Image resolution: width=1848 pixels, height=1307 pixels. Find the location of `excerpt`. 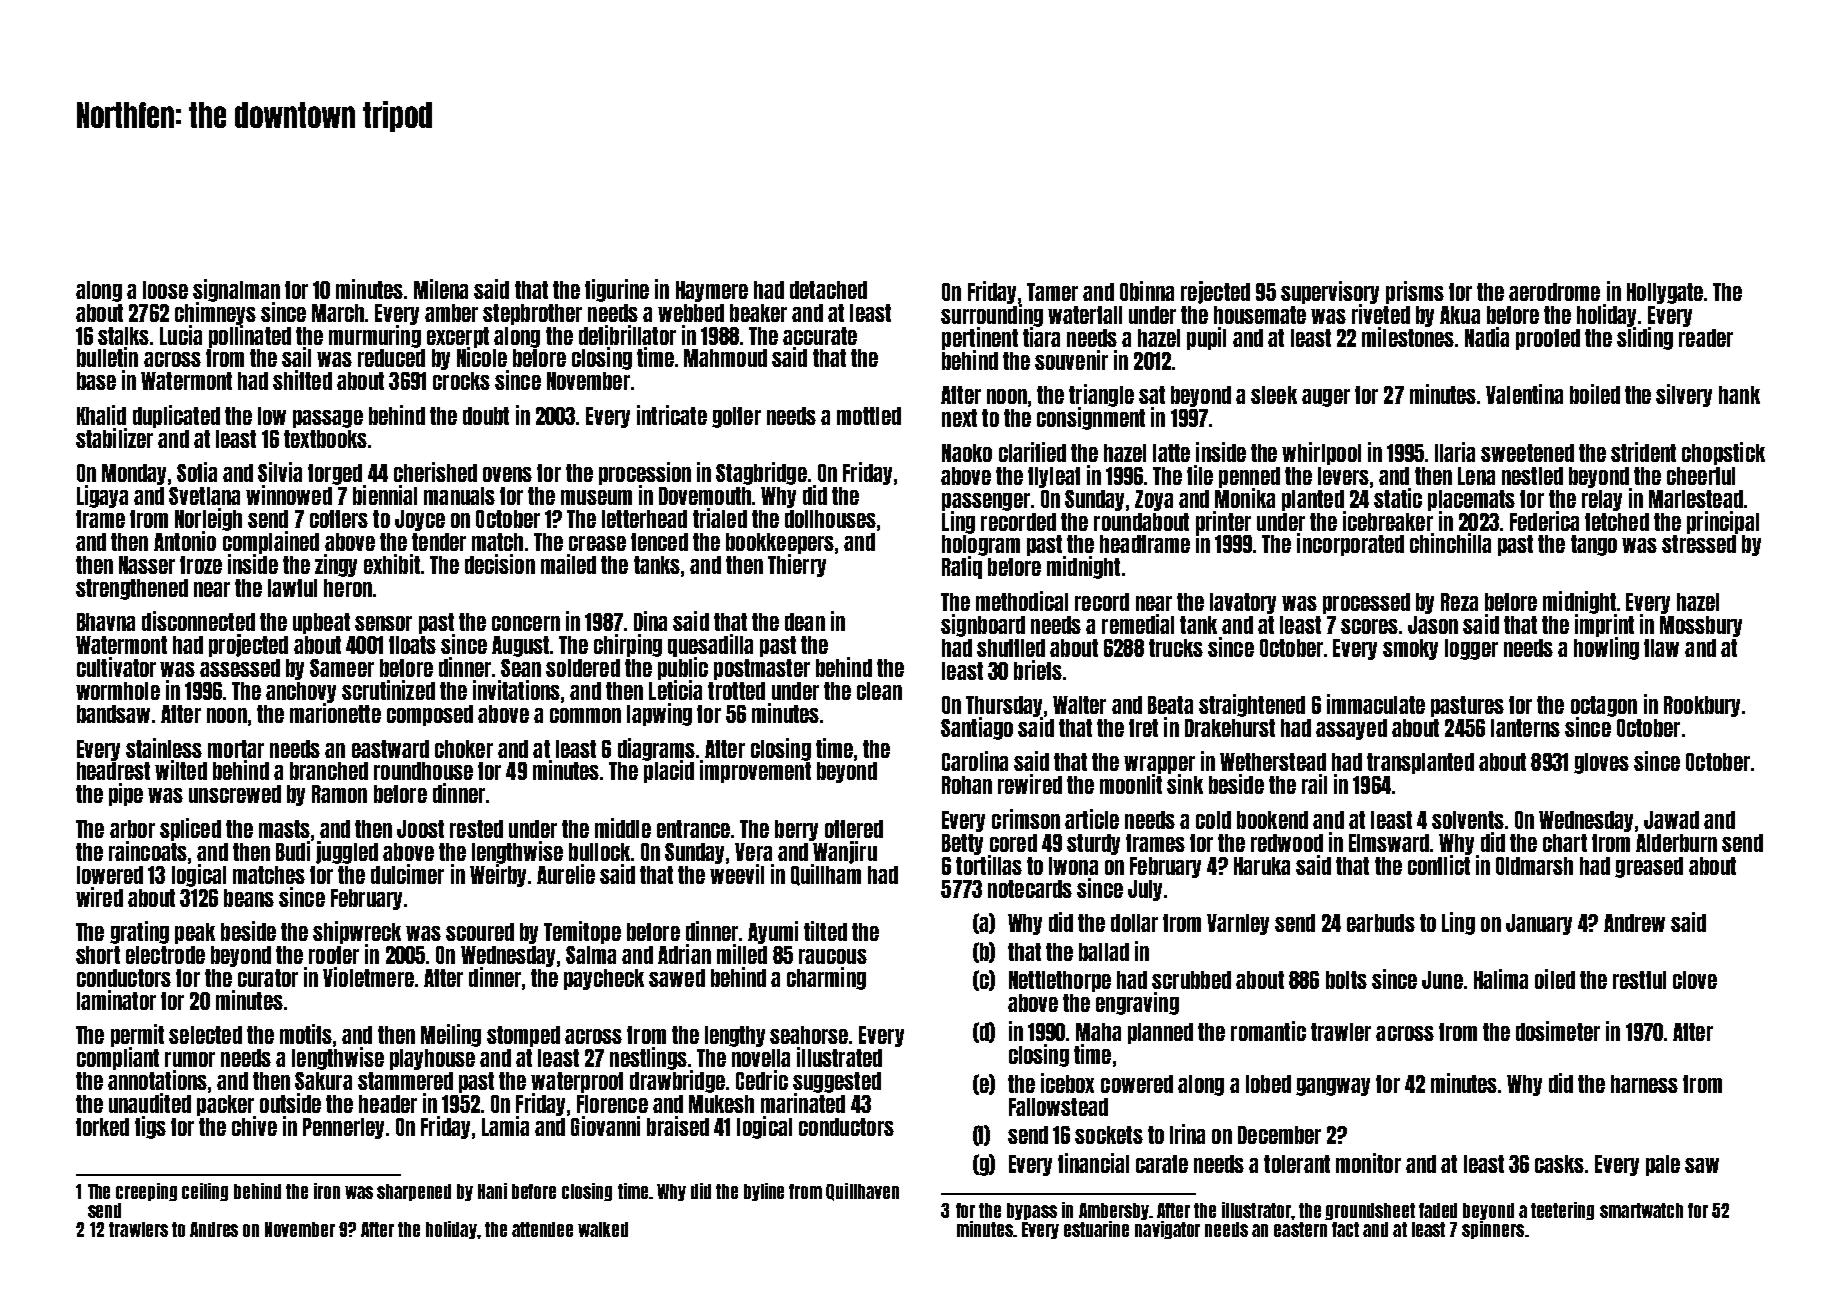

excerpt is located at coordinates (458, 337).
